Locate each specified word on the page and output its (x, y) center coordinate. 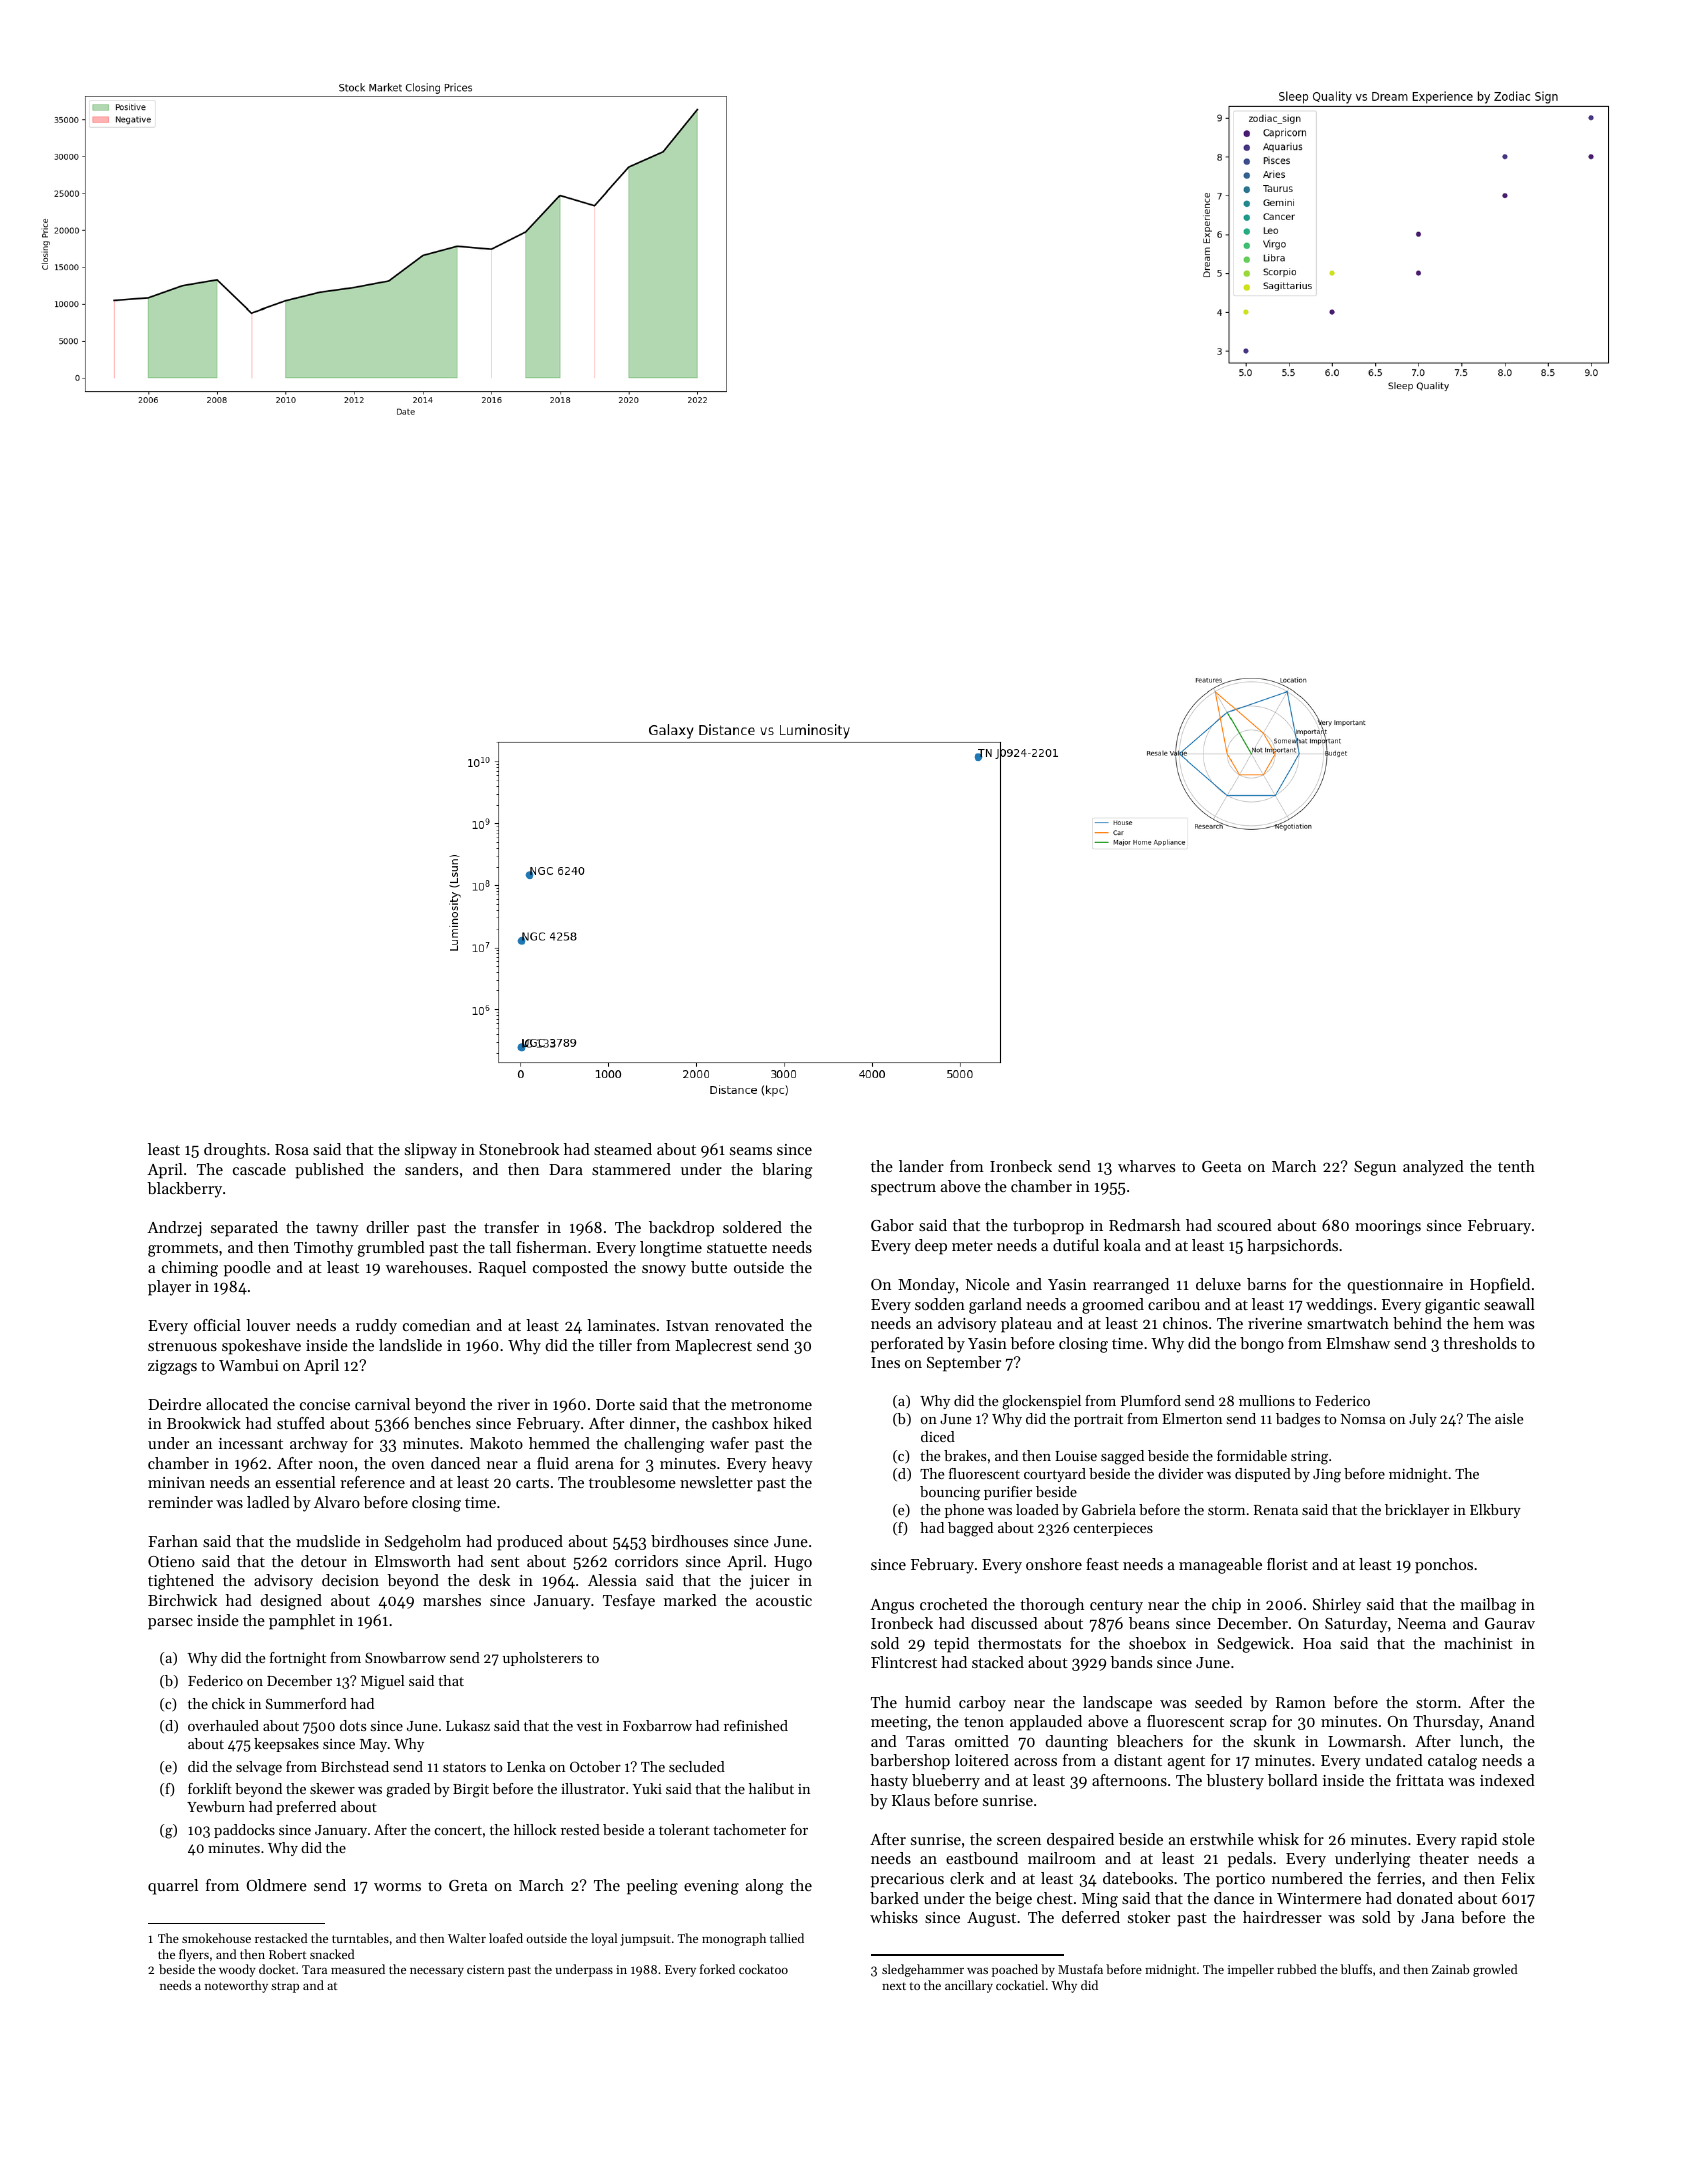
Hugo (793, 1563)
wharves (1146, 1166)
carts (532, 1483)
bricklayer (1417, 1511)
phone (964, 1511)
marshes (452, 1600)
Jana (1437, 1917)
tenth (1516, 1166)
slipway (431, 1151)
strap (285, 1987)
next (894, 1986)
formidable (1252, 1455)
